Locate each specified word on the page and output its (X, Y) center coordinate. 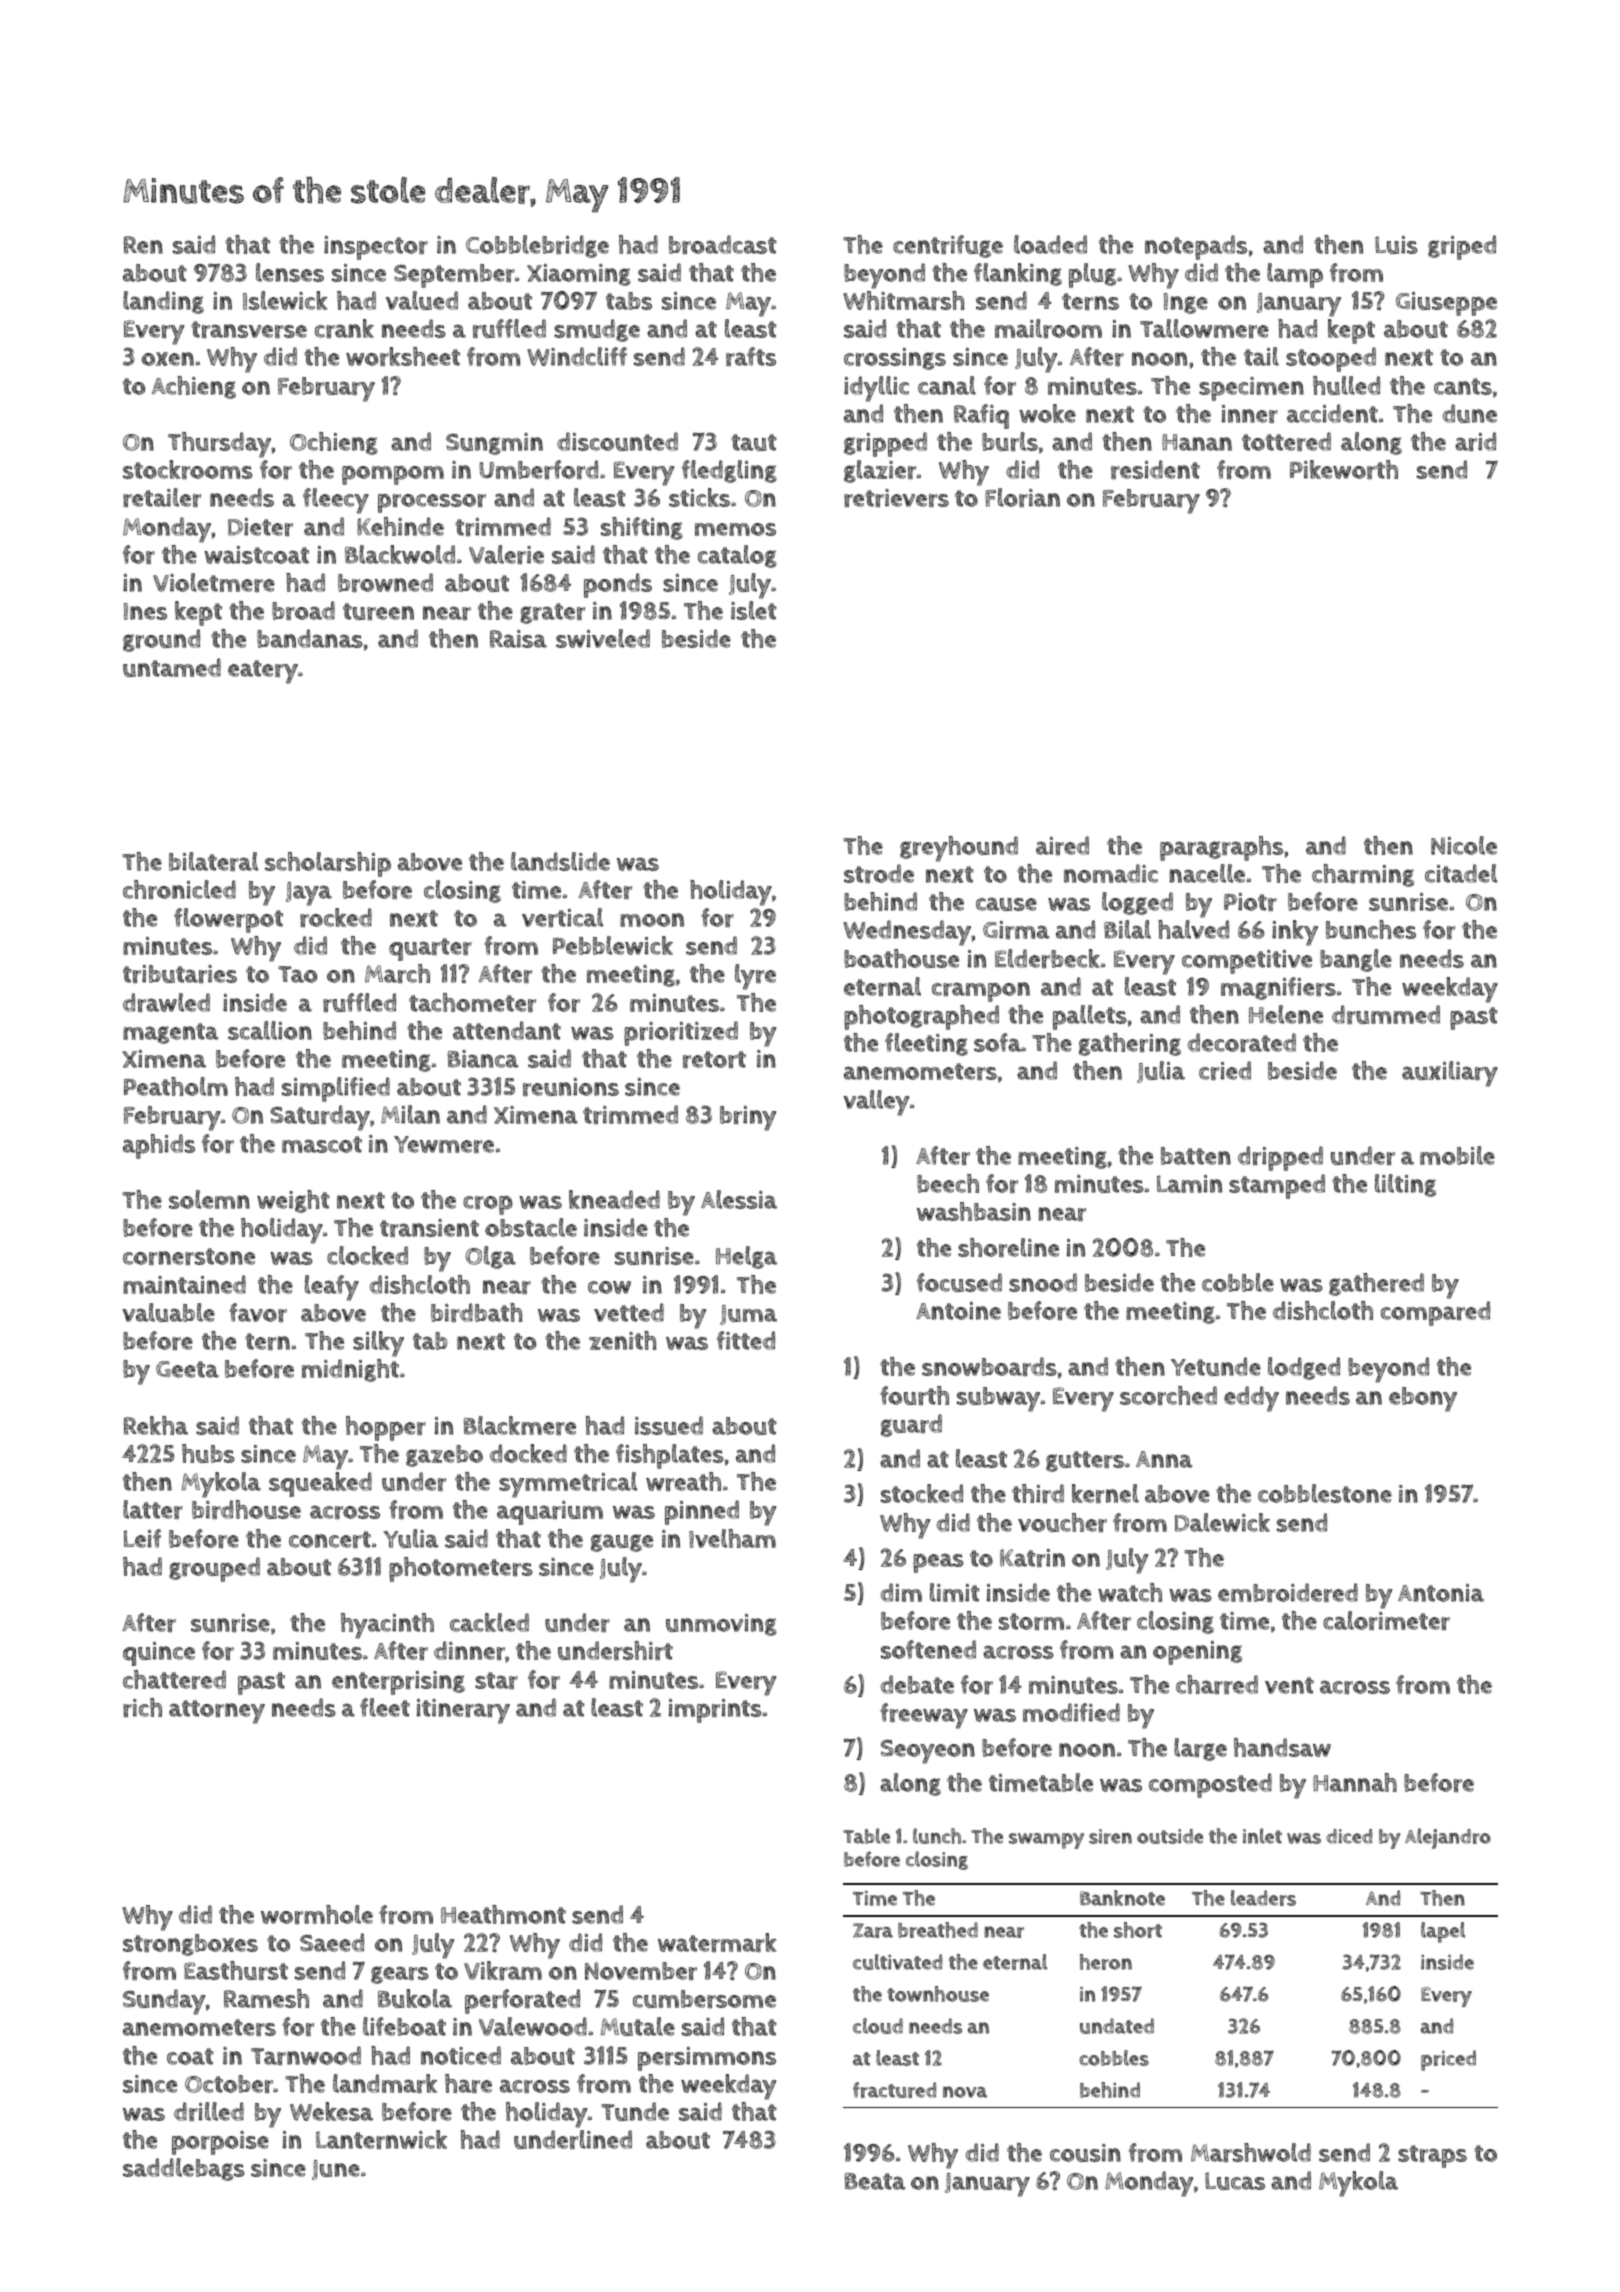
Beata (875, 2181)
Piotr (1250, 902)
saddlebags (184, 2169)
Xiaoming (579, 275)
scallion (270, 1030)
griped (1462, 247)
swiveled (603, 638)
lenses (290, 272)
